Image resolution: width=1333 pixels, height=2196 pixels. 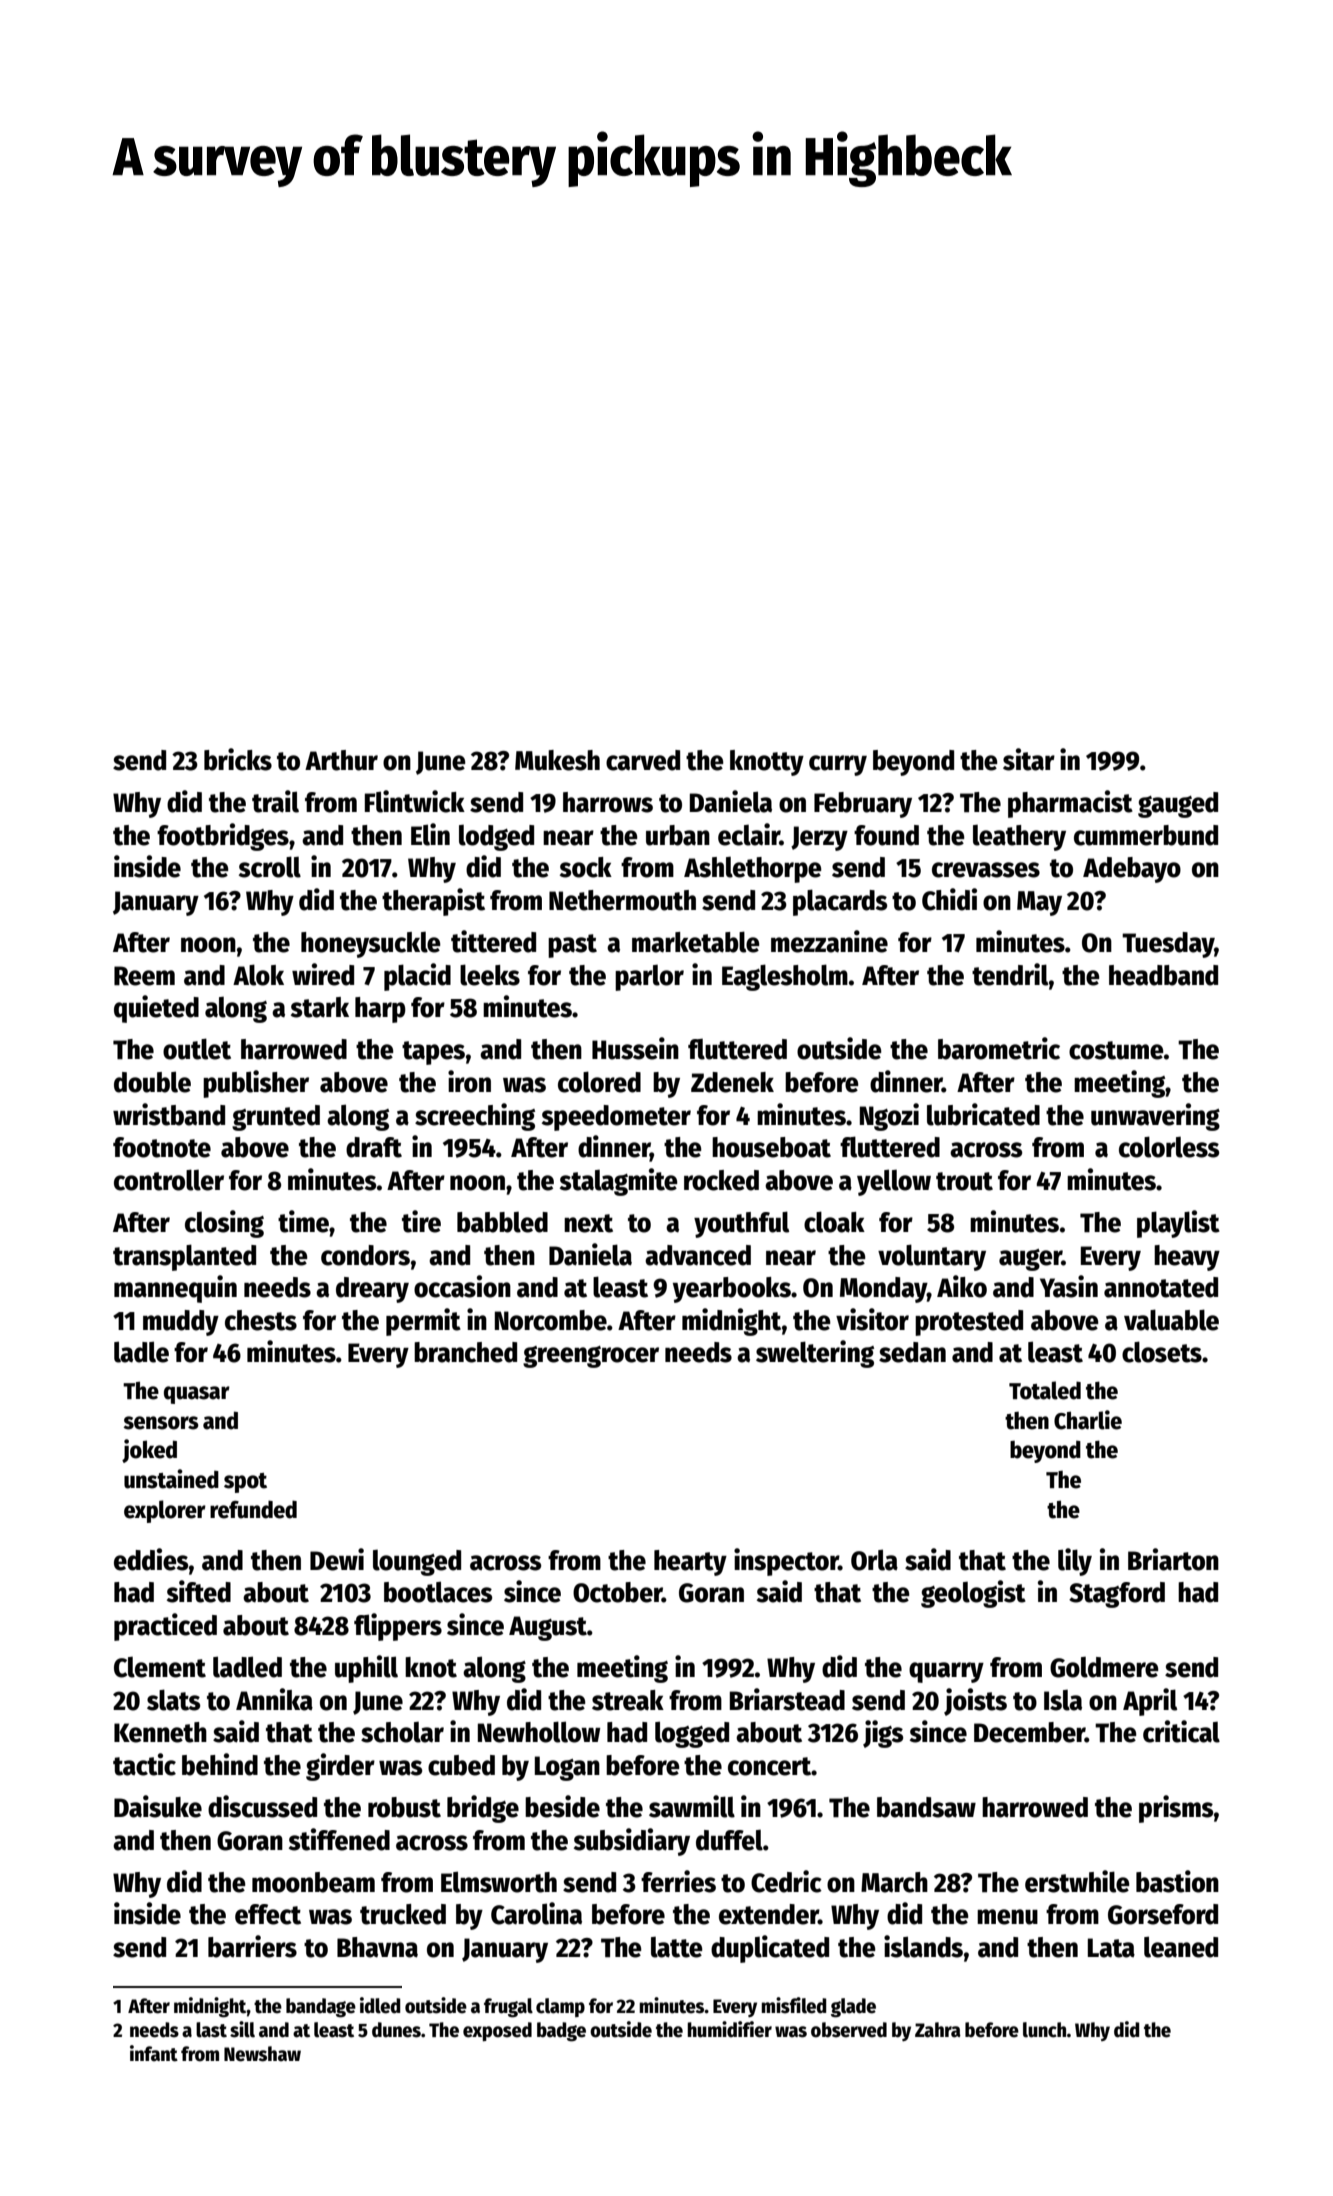 What do you see at coordinates (1177, 1881) in the screenshot?
I see `bastion` at bounding box center [1177, 1881].
